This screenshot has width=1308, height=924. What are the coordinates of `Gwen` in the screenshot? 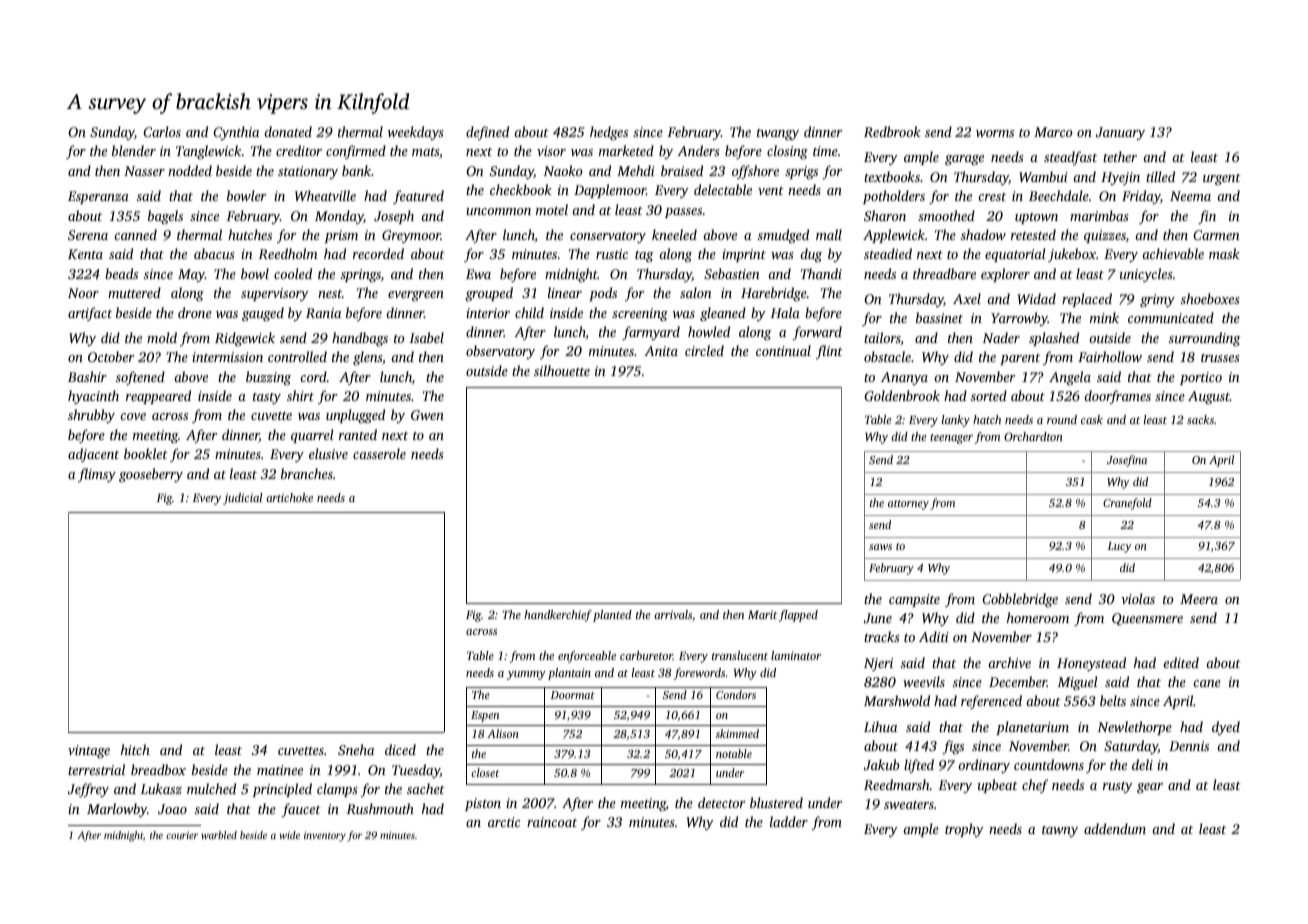 It's located at (427, 415).
